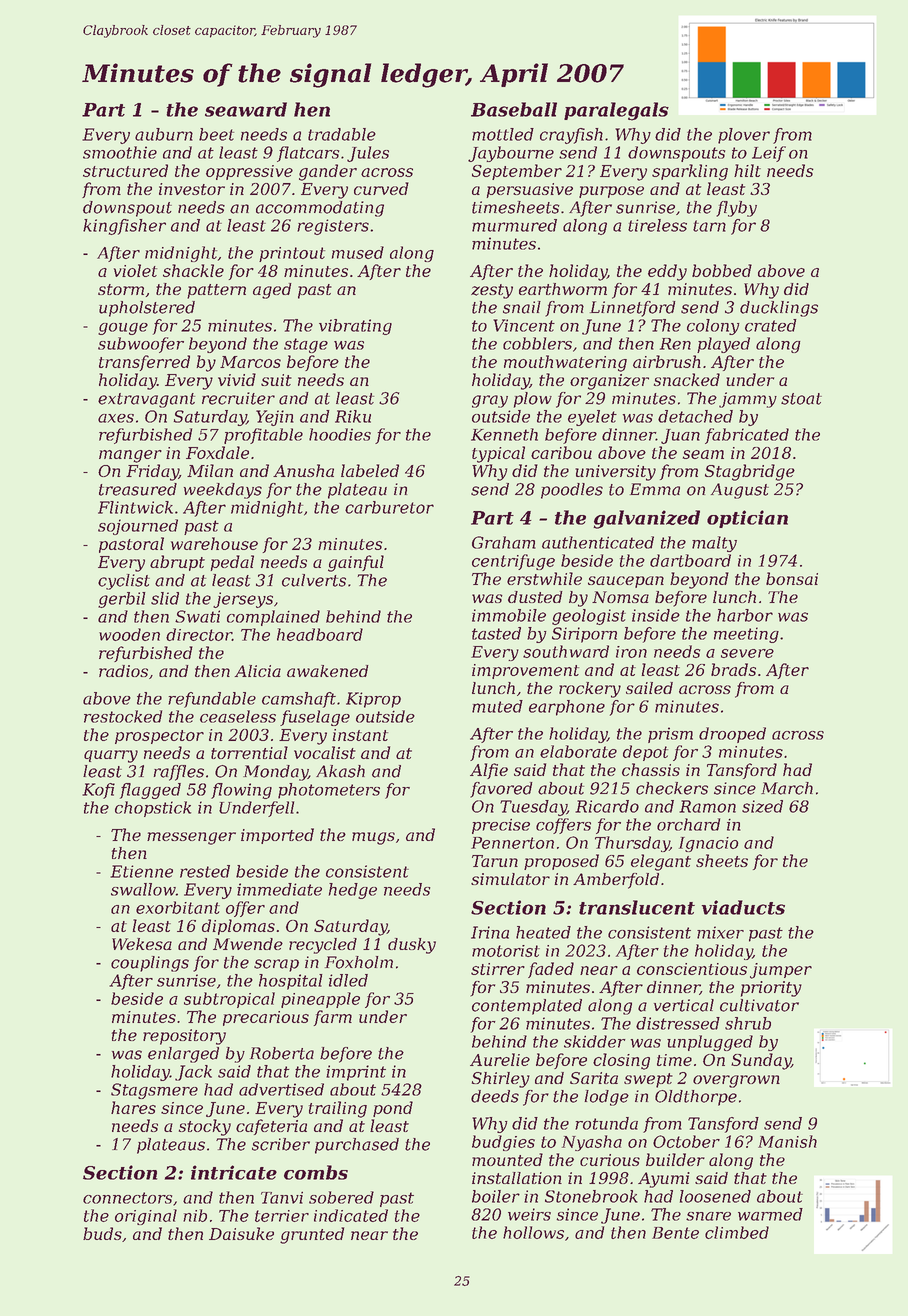 The width and height of the page is (908, 1316). What do you see at coordinates (351, 1215) in the page?
I see `indicated` at bounding box center [351, 1215].
